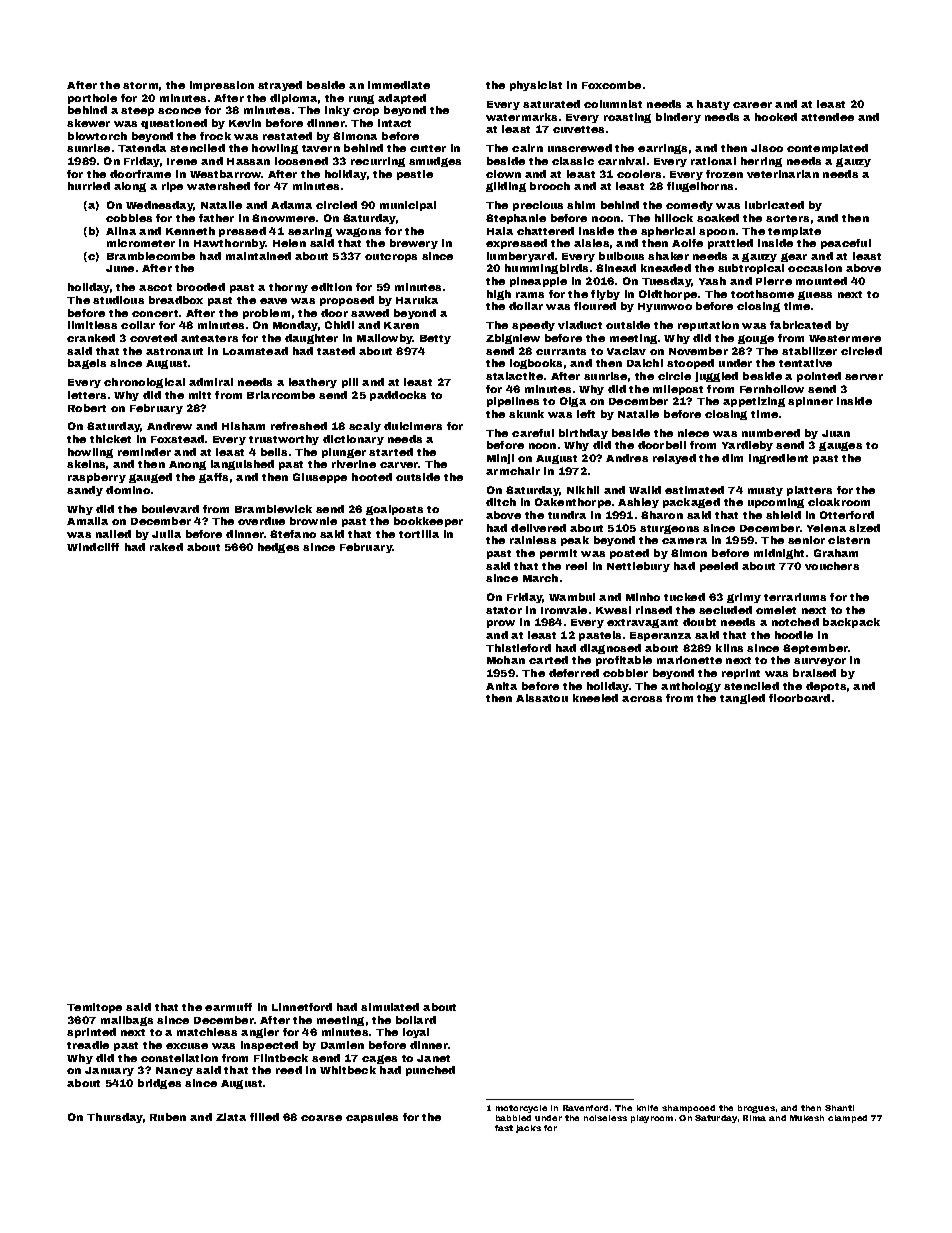  I want to click on peeled, so click(719, 567).
